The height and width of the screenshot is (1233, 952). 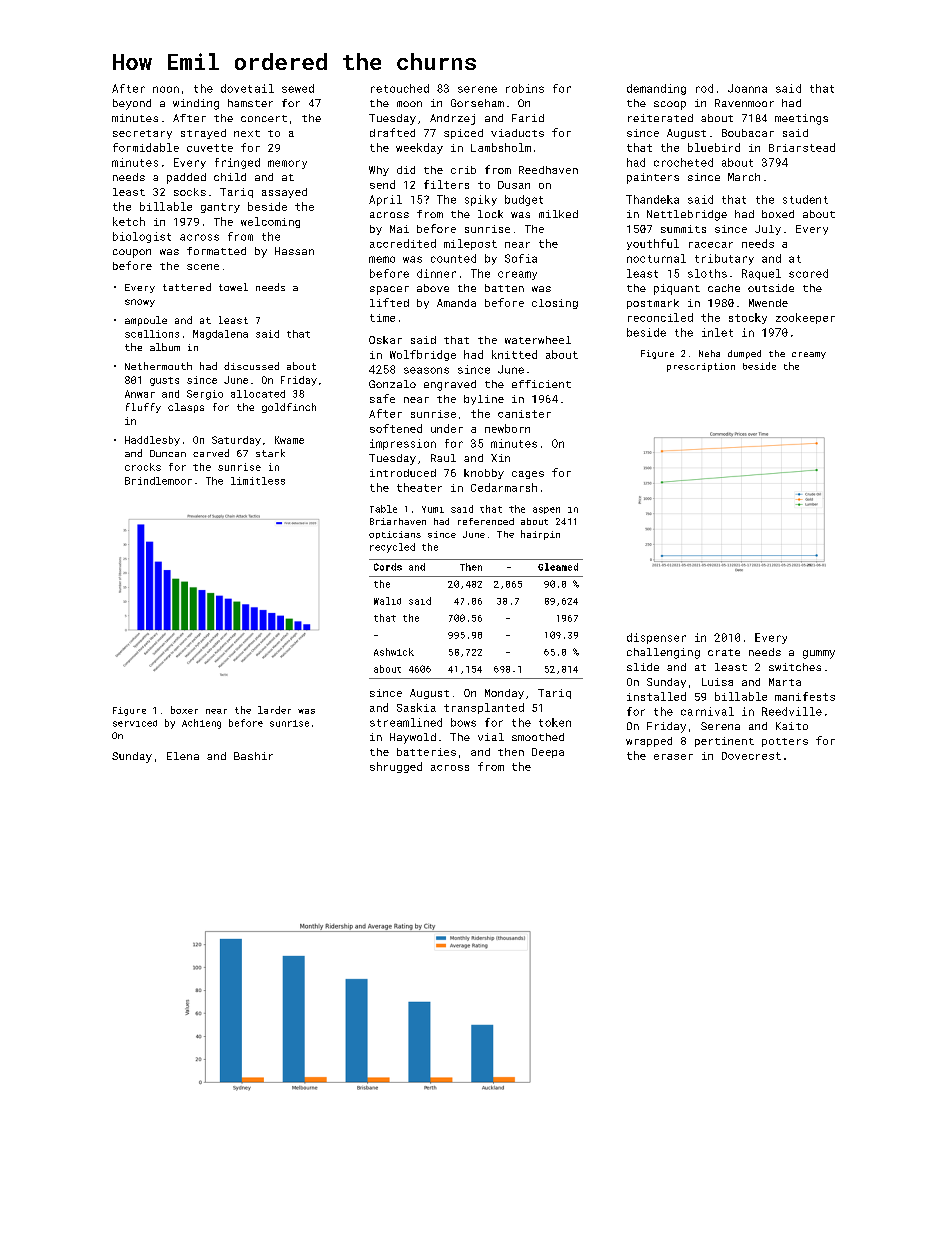 I want to click on cages, so click(x=528, y=475).
